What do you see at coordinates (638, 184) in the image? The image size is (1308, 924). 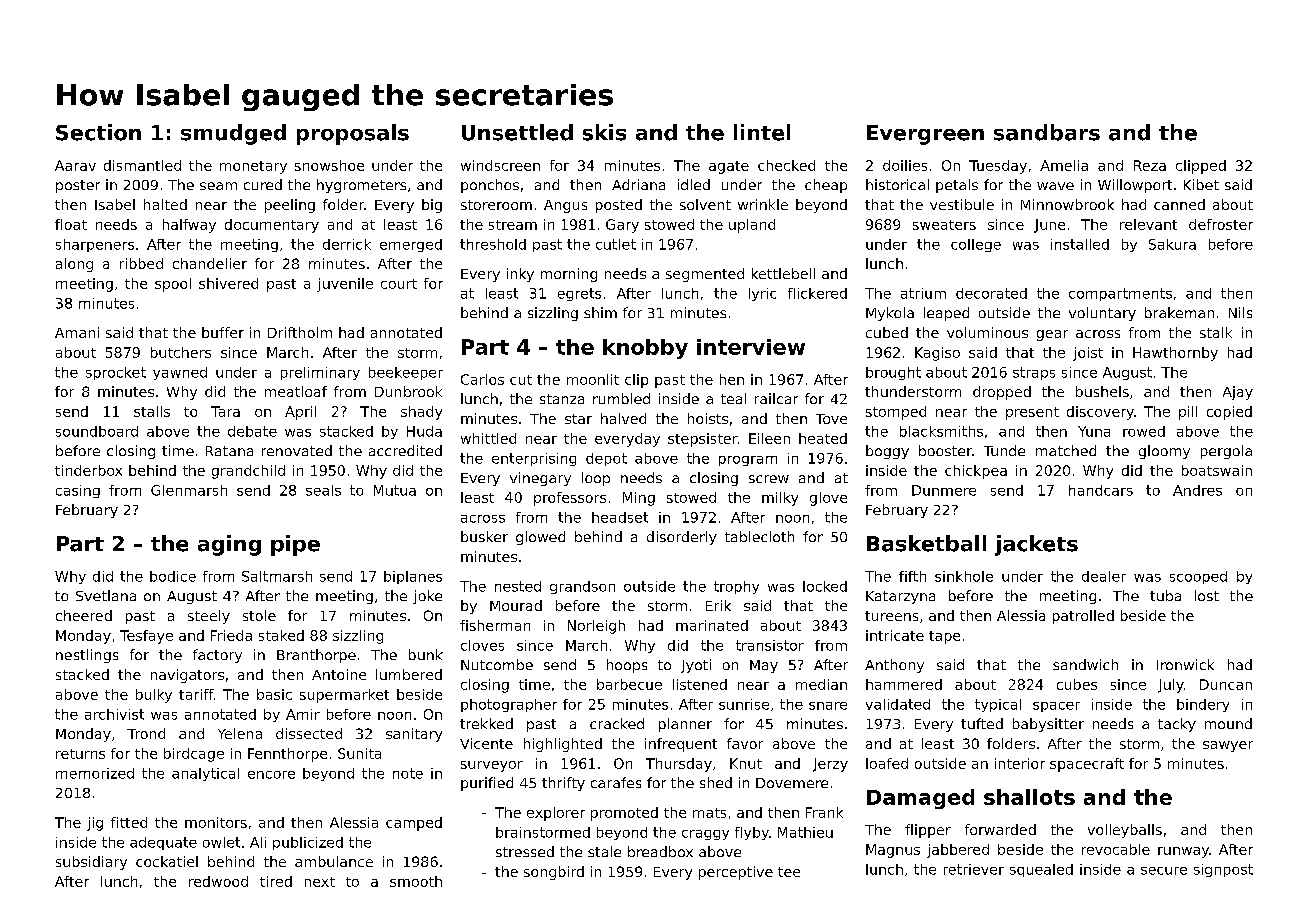 I see `Adriana` at bounding box center [638, 184].
